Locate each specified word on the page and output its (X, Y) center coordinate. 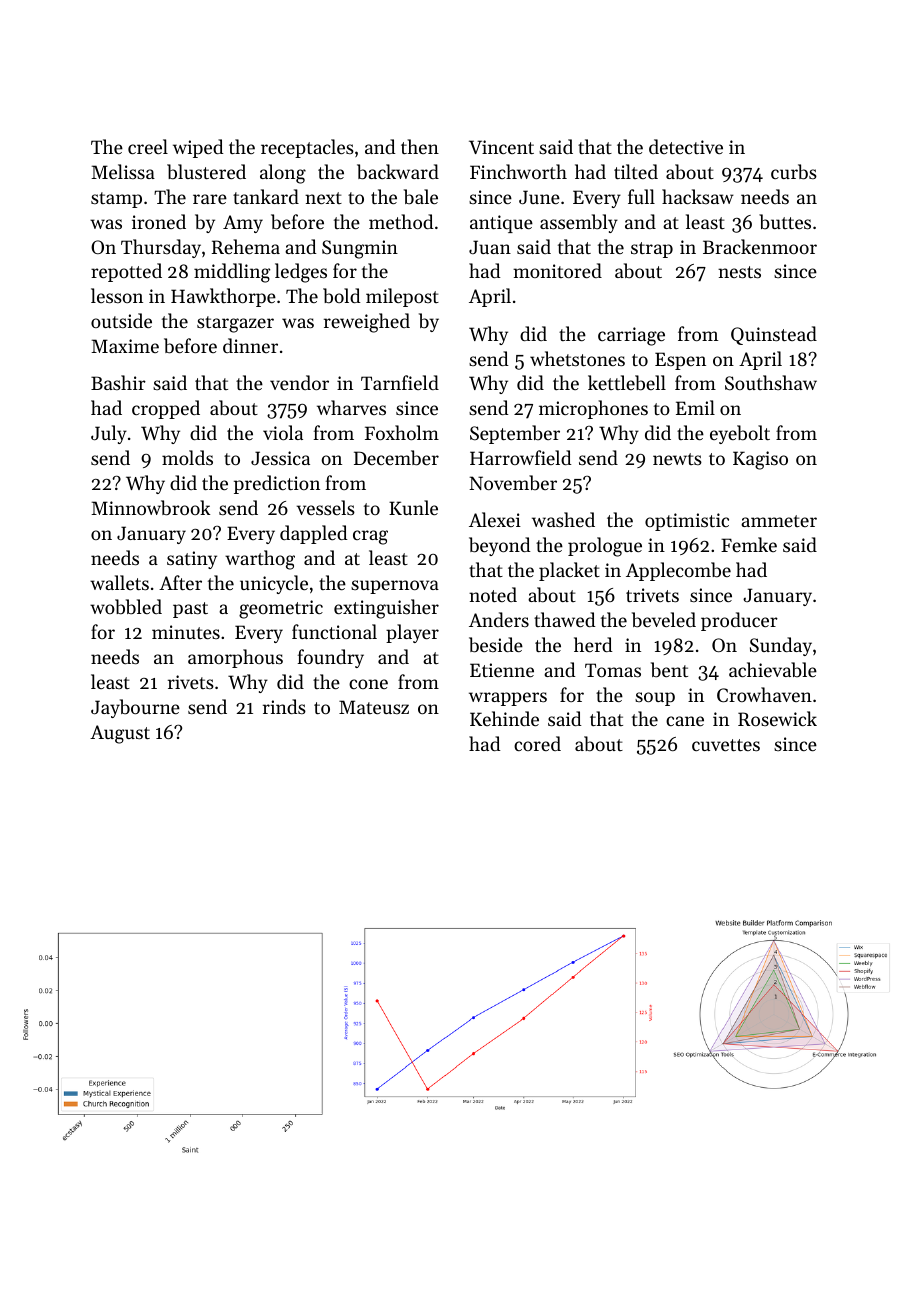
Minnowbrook (150, 508)
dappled (314, 534)
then (420, 146)
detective (686, 146)
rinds (284, 706)
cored (537, 743)
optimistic (687, 522)
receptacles (307, 148)
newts (677, 459)
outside (121, 320)
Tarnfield (400, 382)
